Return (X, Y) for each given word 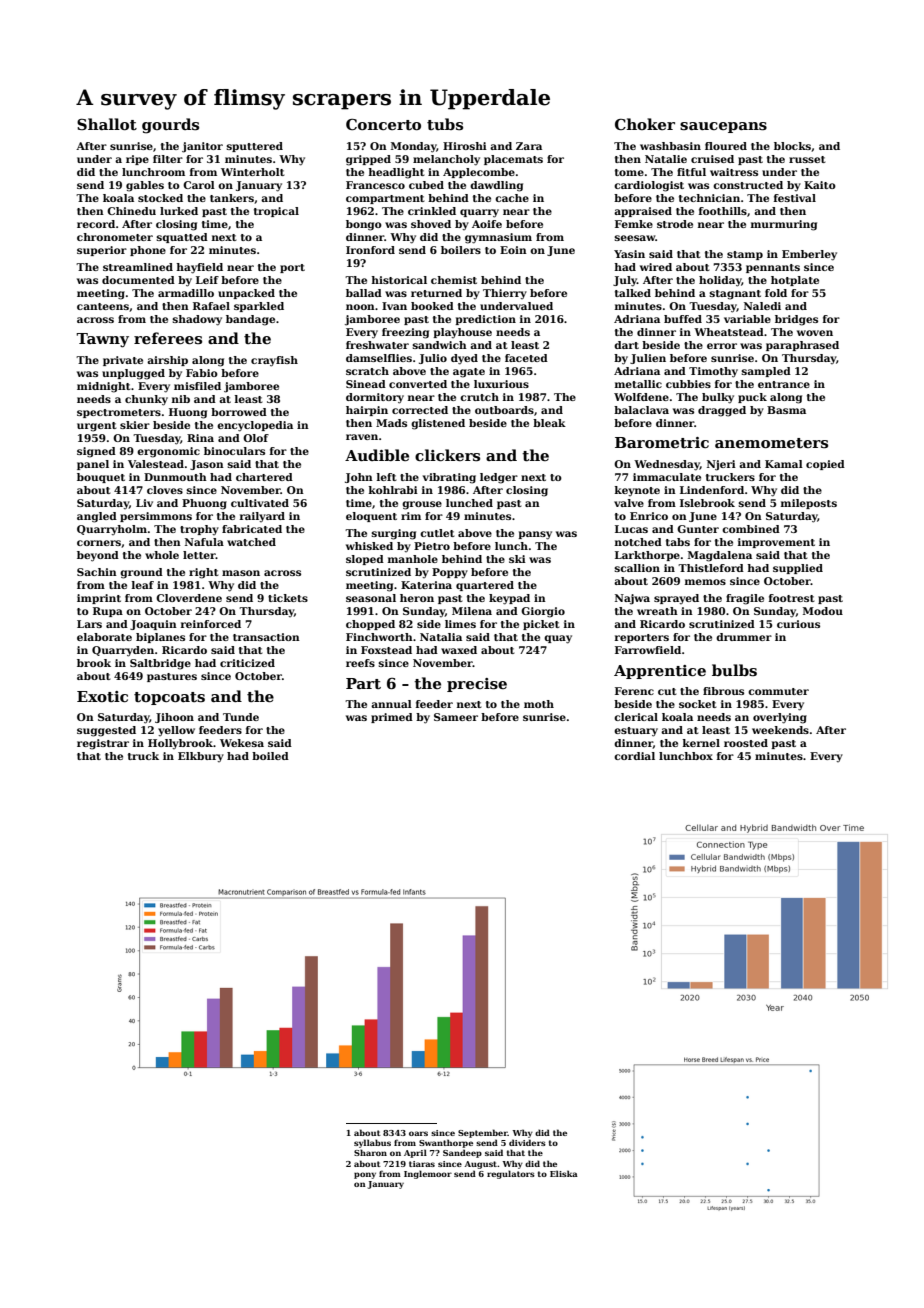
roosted (746, 743)
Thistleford (711, 568)
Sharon (370, 1152)
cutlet (437, 533)
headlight (397, 173)
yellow (176, 731)
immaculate (667, 477)
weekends (780, 730)
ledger (499, 478)
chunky (146, 400)
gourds (170, 126)
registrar (103, 744)
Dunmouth (175, 477)
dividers (527, 1142)
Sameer (456, 717)
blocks (792, 146)
